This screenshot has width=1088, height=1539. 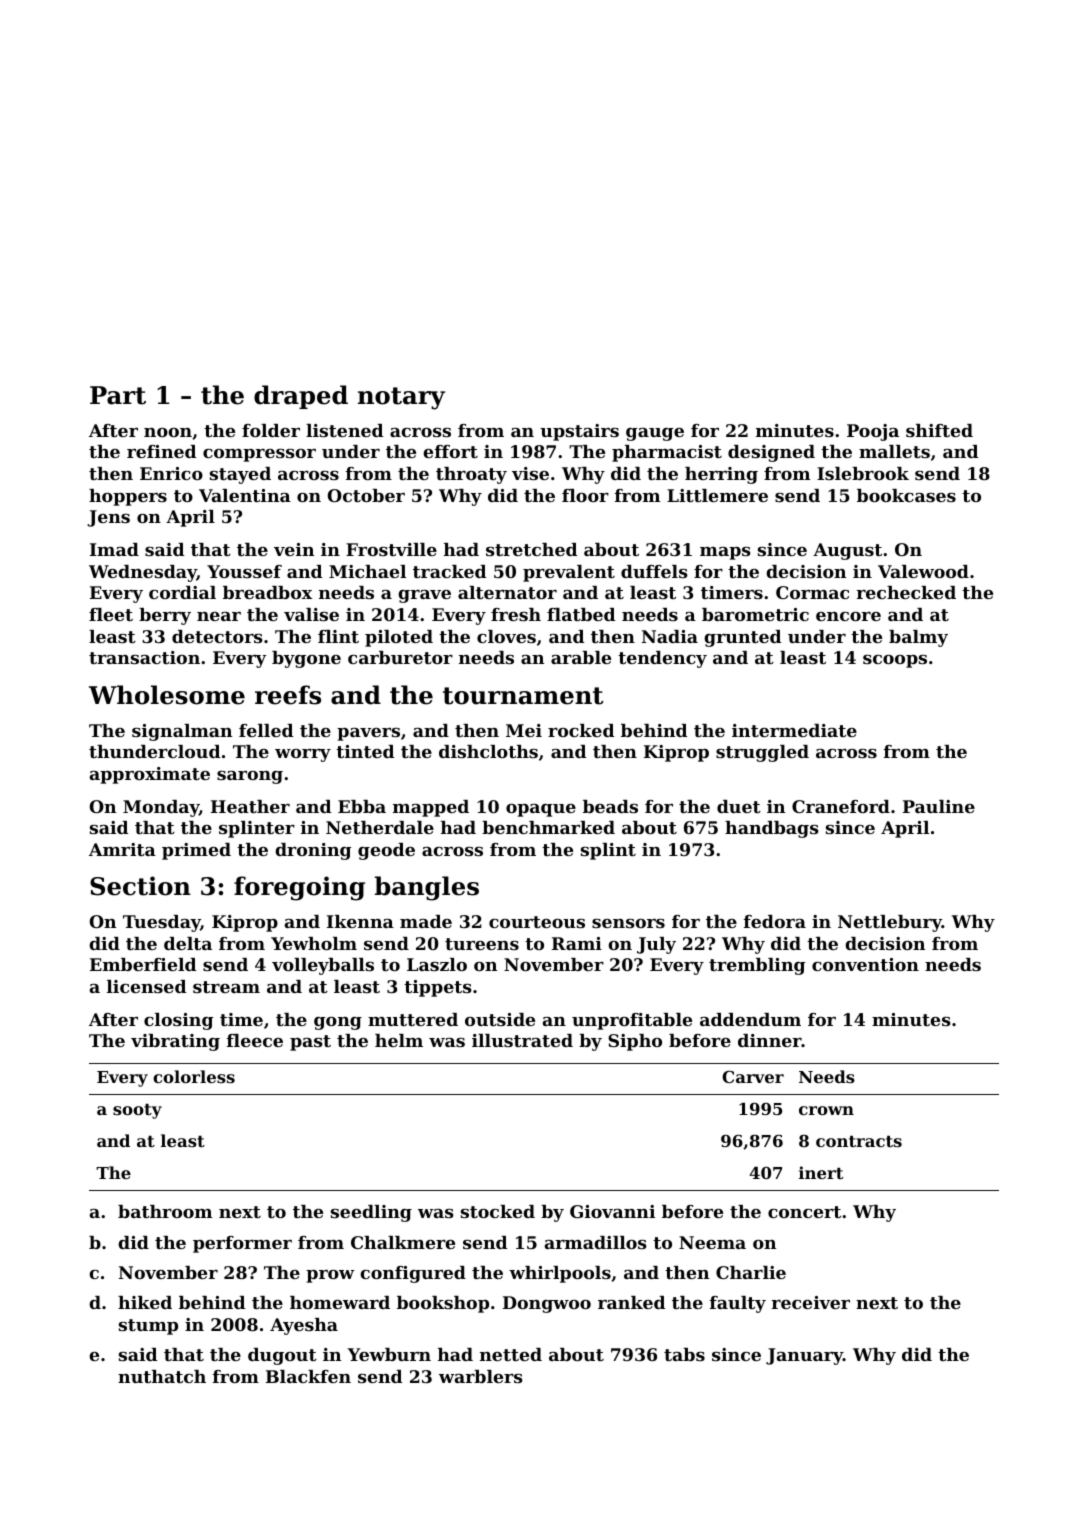 What do you see at coordinates (323, 966) in the screenshot?
I see `volleyballs` at bounding box center [323, 966].
